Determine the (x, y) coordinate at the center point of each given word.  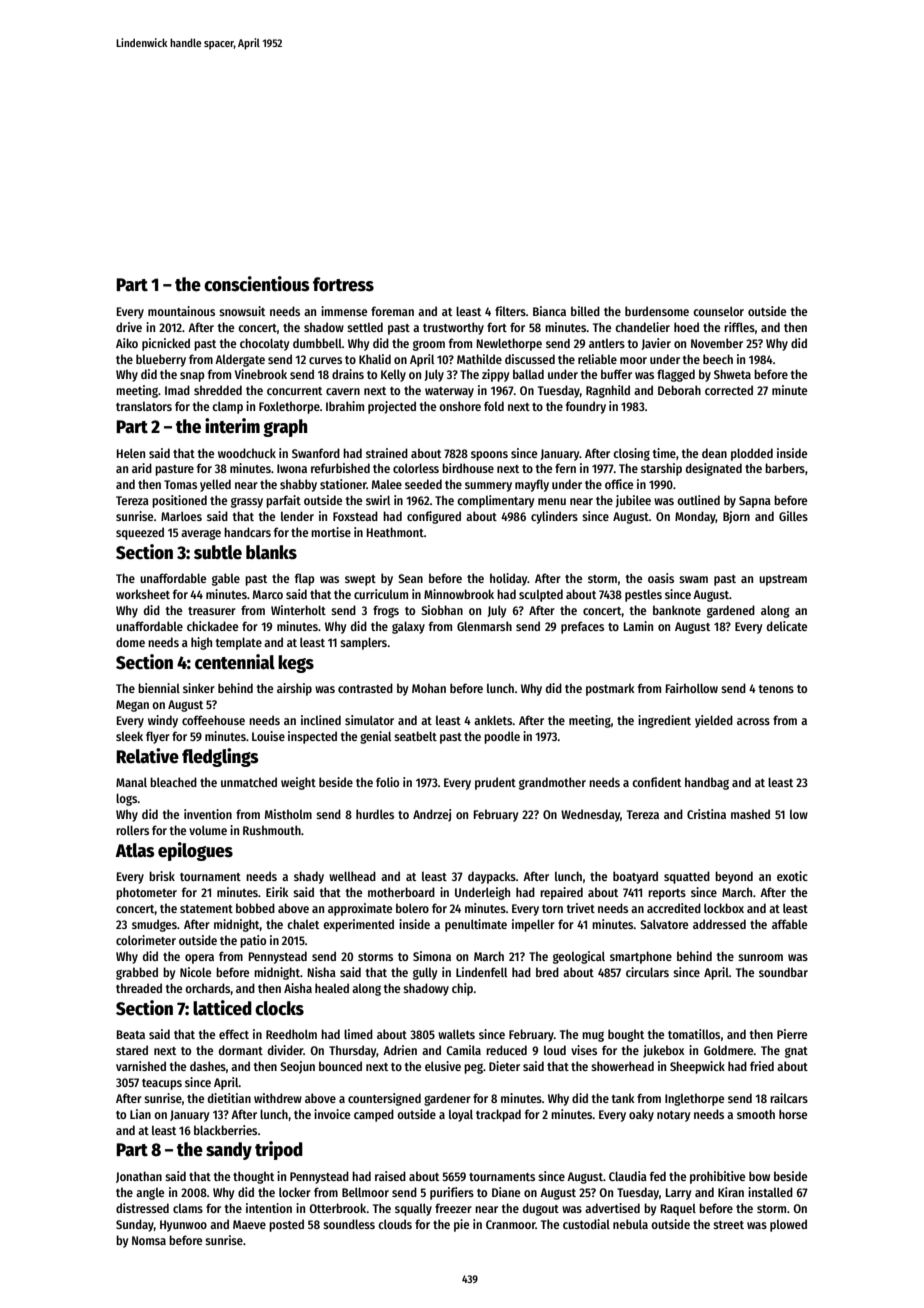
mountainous (181, 311)
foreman (392, 311)
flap (305, 579)
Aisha (298, 988)
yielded (714, 721)
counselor (718, 311)
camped (374, 1115)
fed (658, 1176)
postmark (610, 689)
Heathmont (395, 532)
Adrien (400, 1050)
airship (294, 689)
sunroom (760, 957)
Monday (695, 517)
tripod (279, 1150)
